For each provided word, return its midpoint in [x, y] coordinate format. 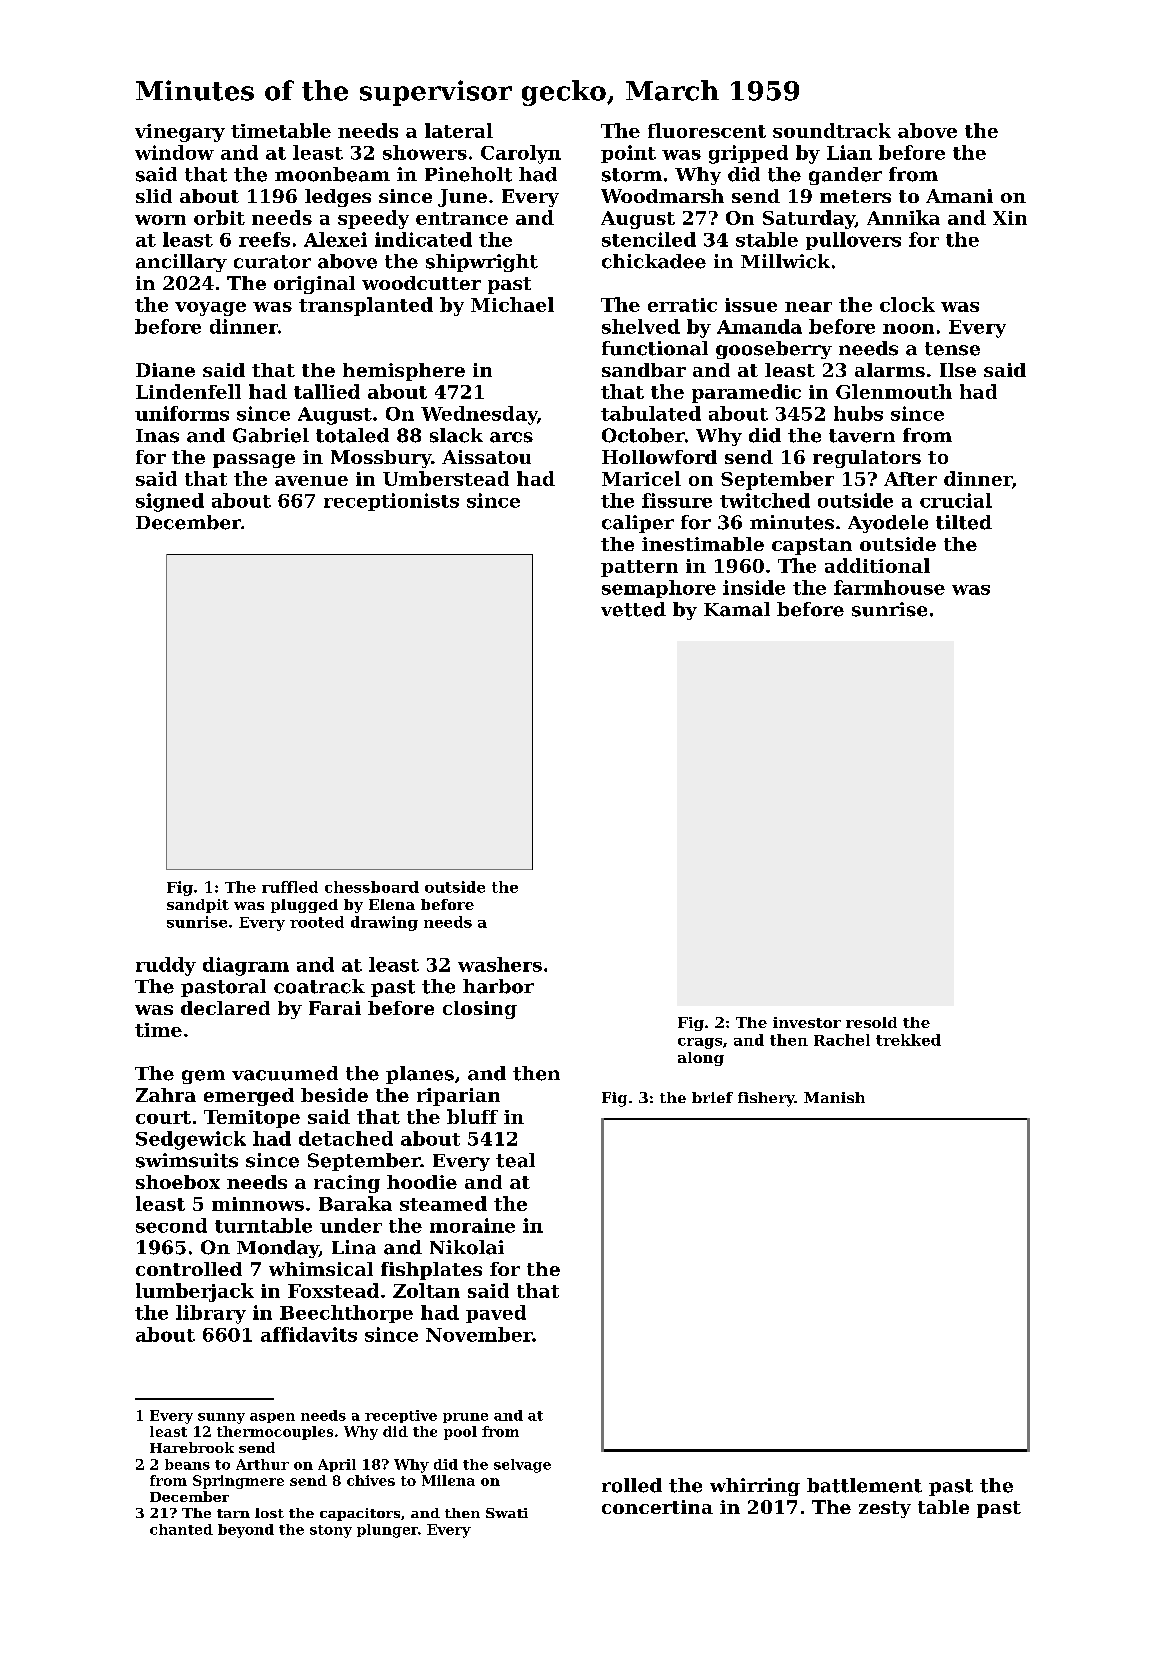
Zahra [166, 1095]
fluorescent [707, 130]
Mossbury [381, 459]
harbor [498, 986]
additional [877, 565]
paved [496, 1314]
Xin [1010, 218]
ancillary [181, 263]
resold [871, 1022]
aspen [272, 1418]
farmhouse [889, 587]
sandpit [198, 906]
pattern [639, 568]
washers [500, 964]
